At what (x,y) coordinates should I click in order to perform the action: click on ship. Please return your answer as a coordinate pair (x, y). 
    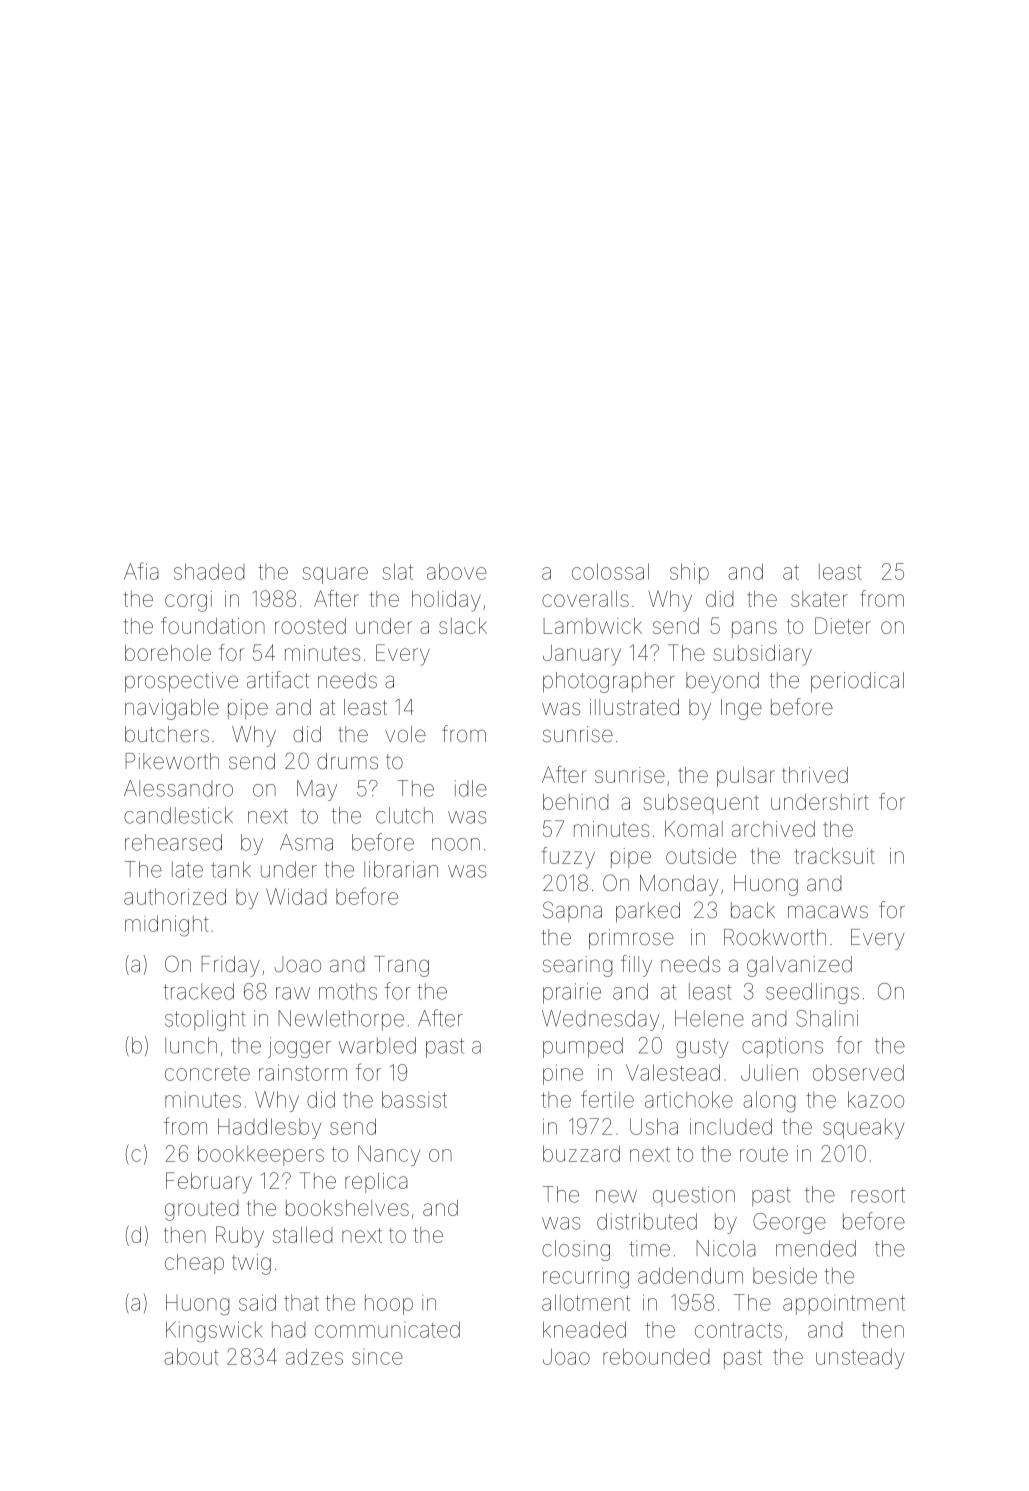
    Looking at the image, I should click on (689, 573).
